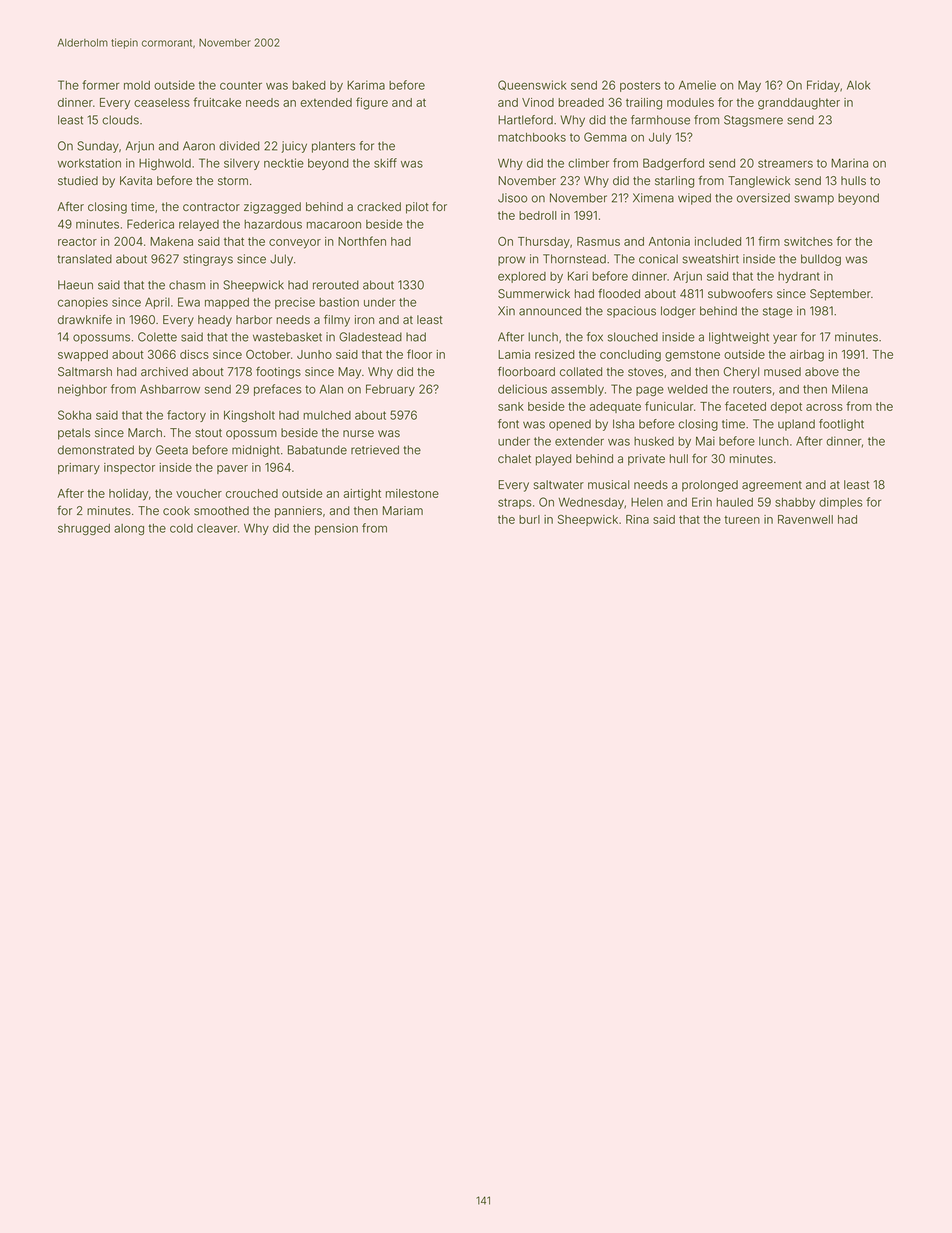 This image has height=1233, width=952. Describe the element at coordinates (532, 85) in the image. I see `Queenswick` at that location.
